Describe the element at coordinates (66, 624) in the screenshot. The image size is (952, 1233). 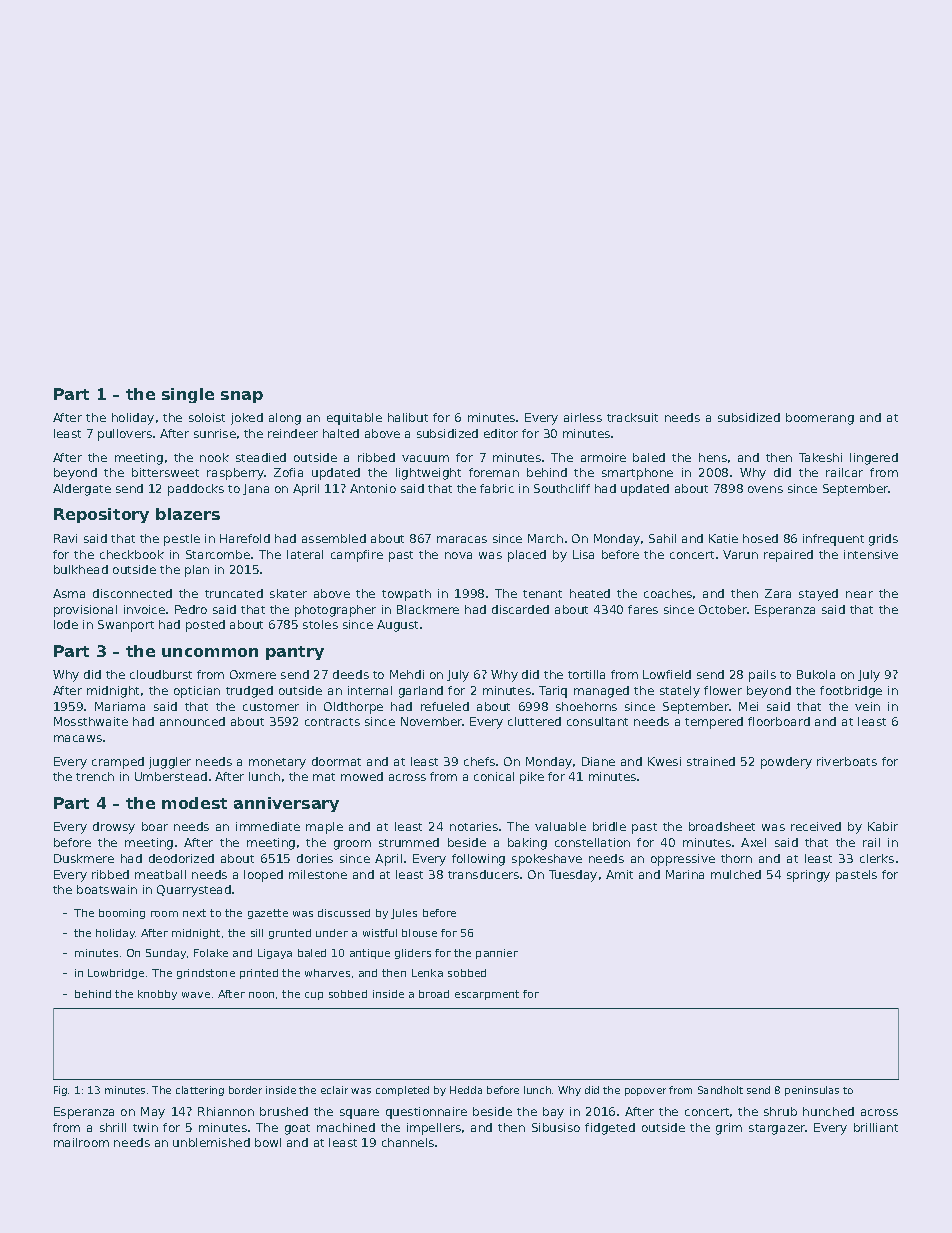
I see `lode` at that location.
